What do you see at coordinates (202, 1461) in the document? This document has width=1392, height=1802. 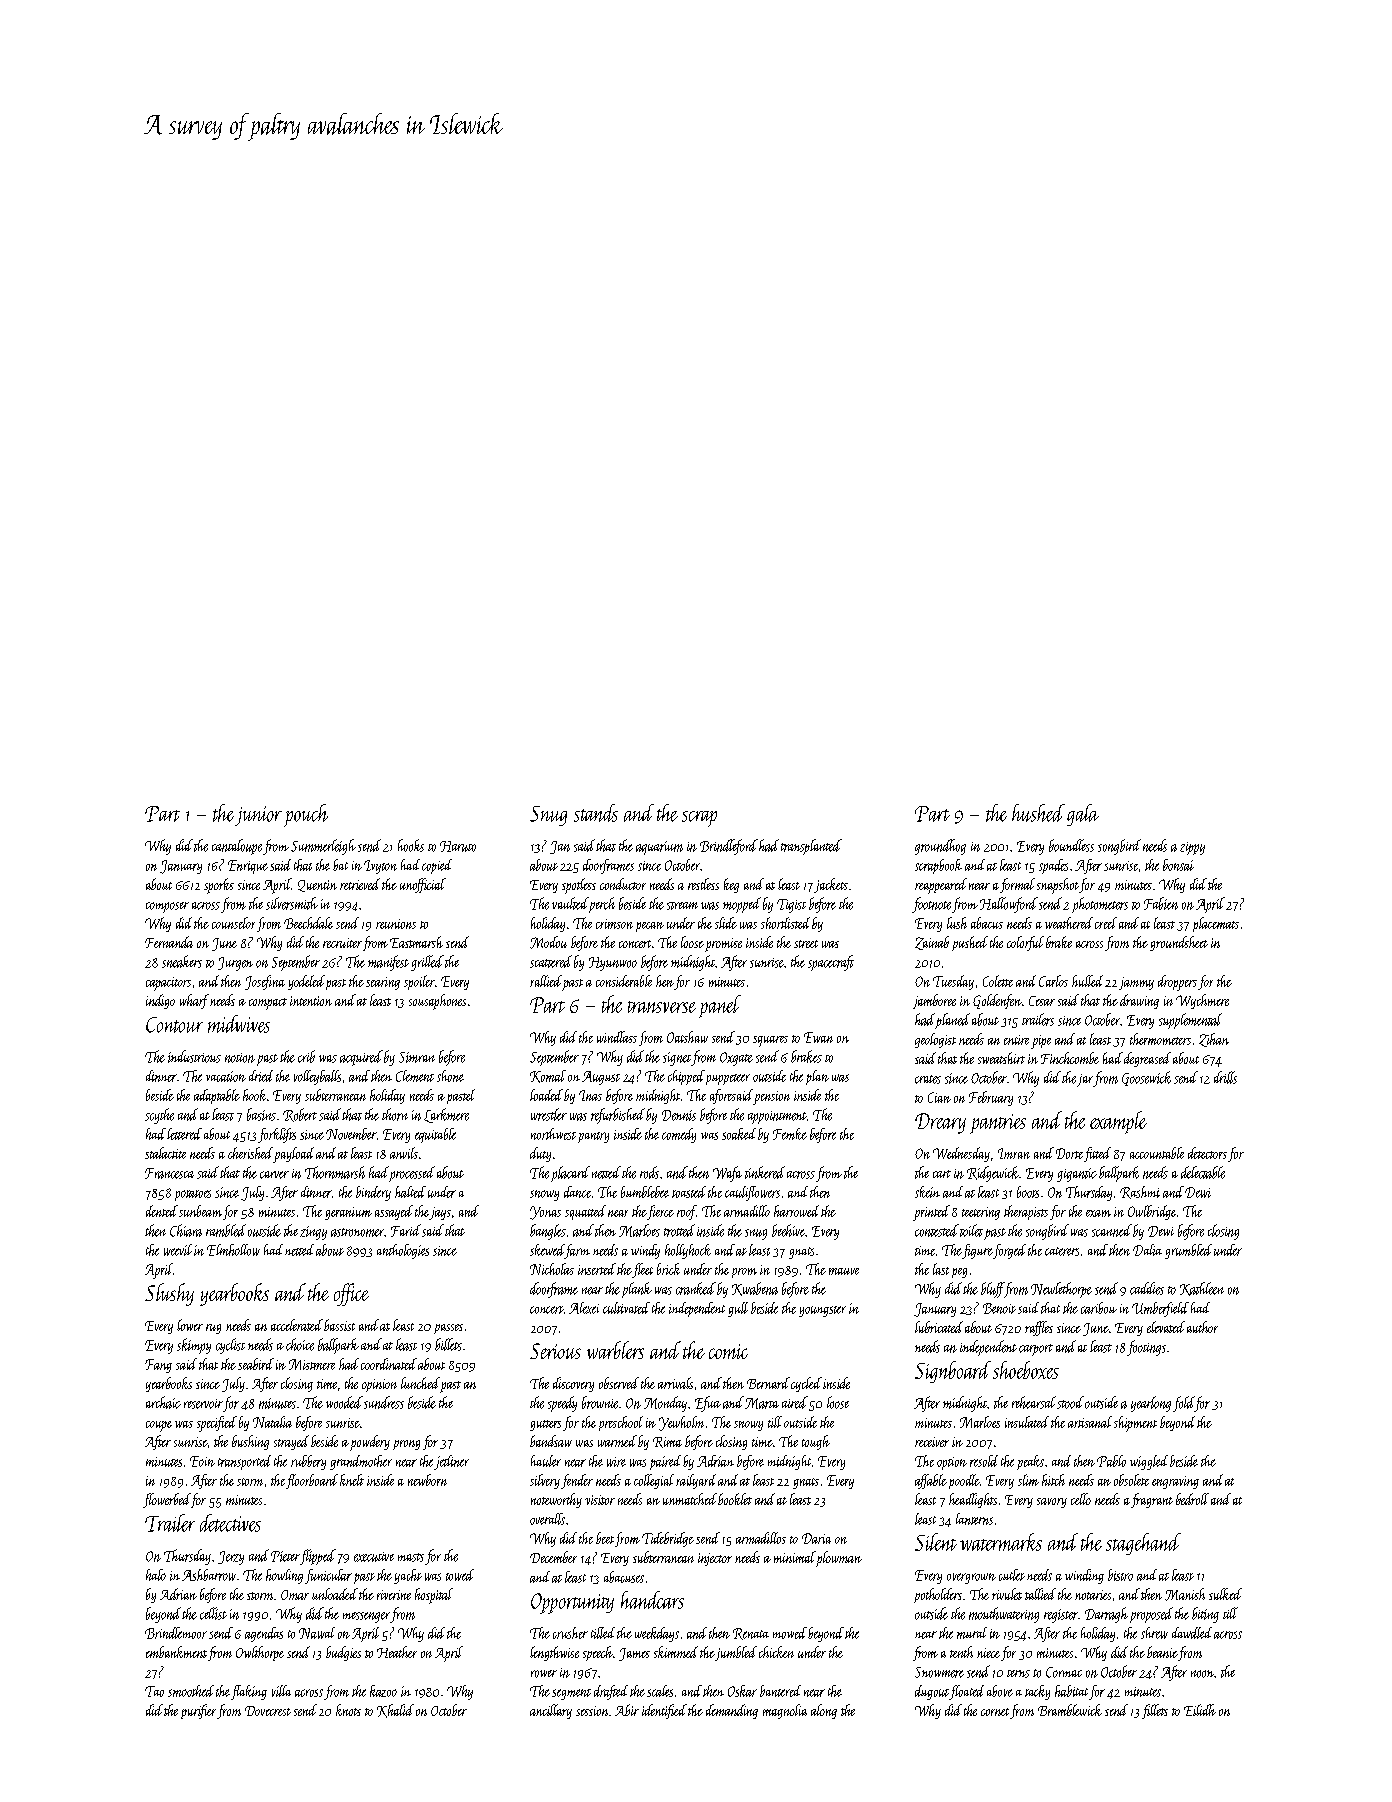 I see `Eoin` at bounding box center [202, 1461].
